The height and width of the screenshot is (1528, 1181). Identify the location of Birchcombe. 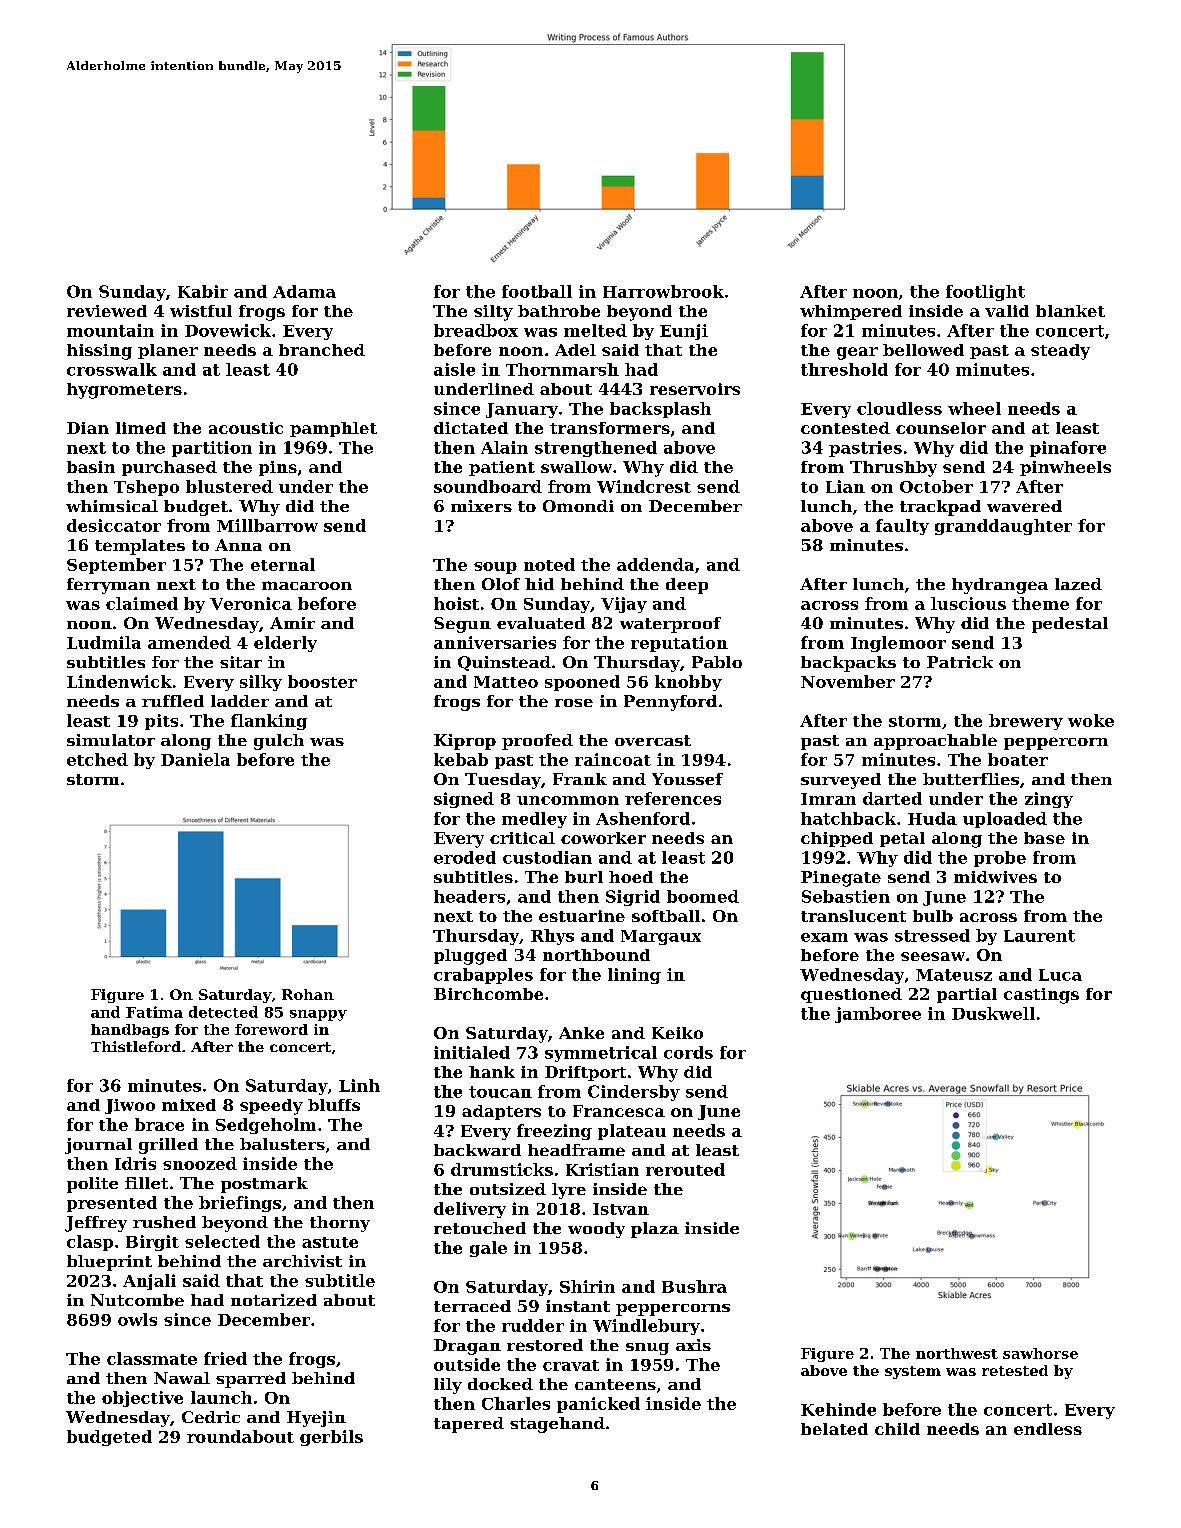
(488, 994).
